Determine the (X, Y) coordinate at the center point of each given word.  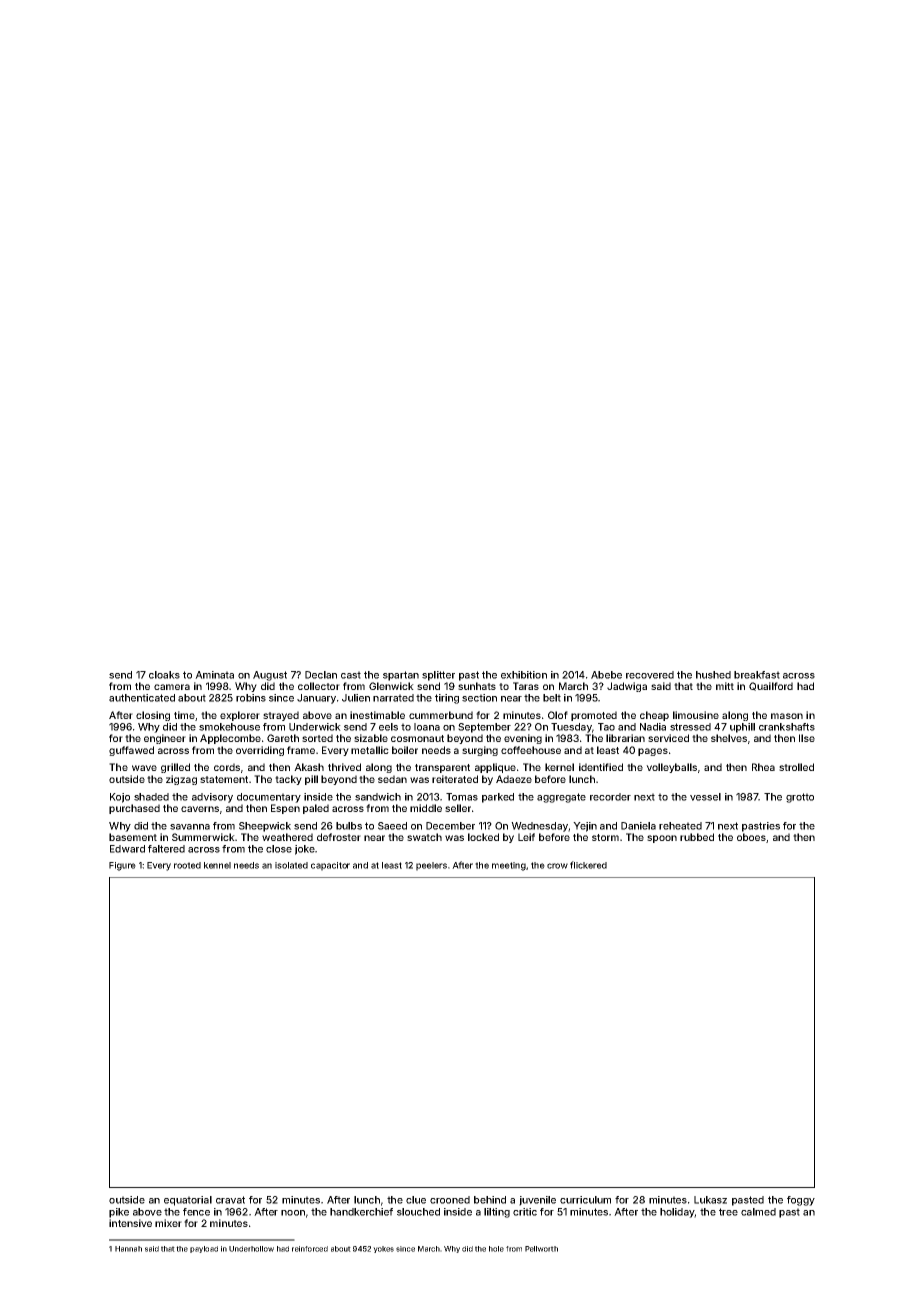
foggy (801, 1201)
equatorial (188, 1201)
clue (416, 1200)
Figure (122, 866)
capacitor (330, 866)
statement (224, 779)
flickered (588, 865)
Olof (558, 715)
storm (605, 837)
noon (293, 1213)
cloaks (164, 675)
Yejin (585, 827)
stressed (690, 727)
